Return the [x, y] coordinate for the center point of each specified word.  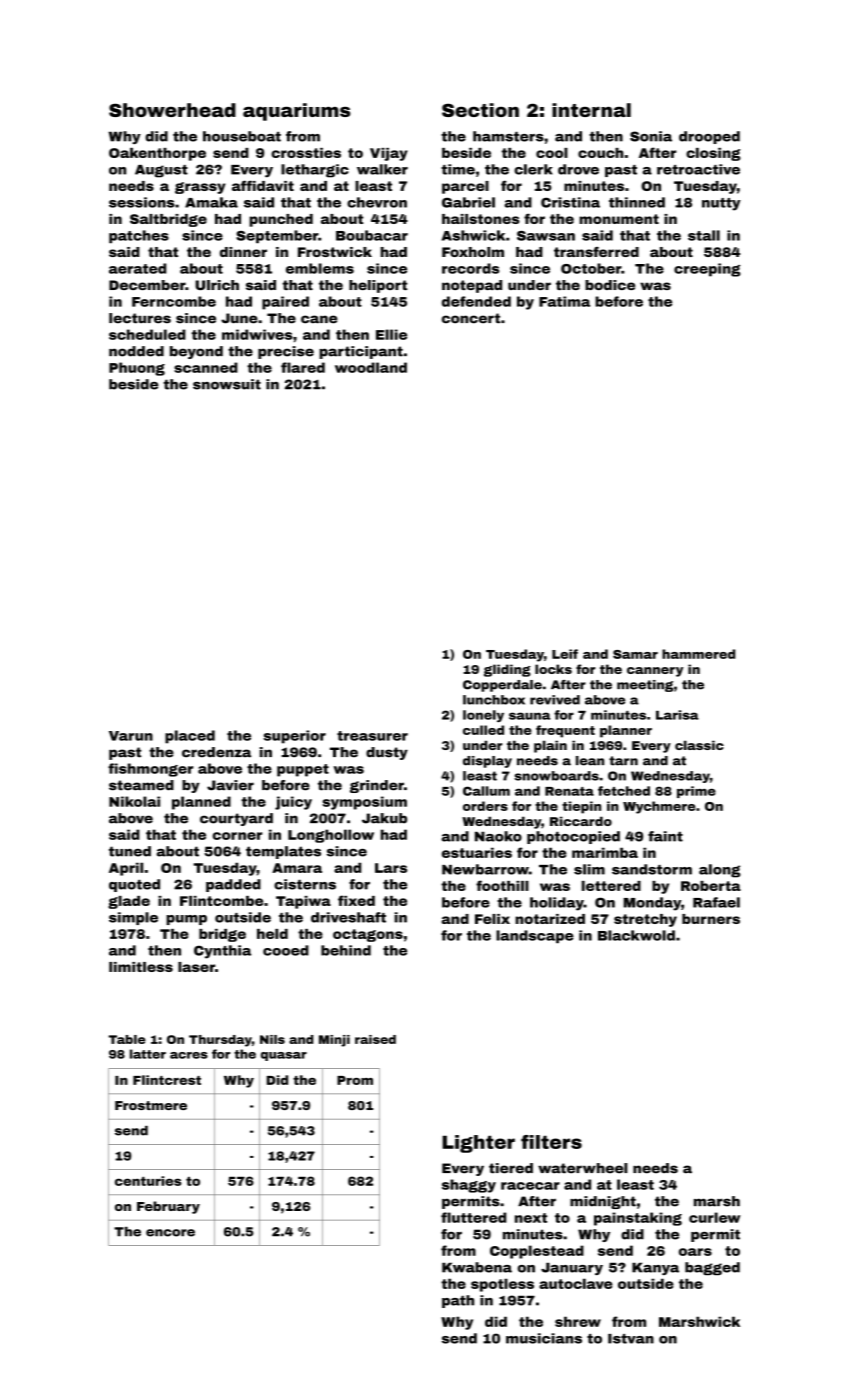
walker [382, 169]
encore [170, 1233]
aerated [137, 268]
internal [591, 110]
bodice [610, 285]
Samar [635, 654]
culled [483, 730]
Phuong [137, 369]
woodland [371, 367]
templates [283, 852]
